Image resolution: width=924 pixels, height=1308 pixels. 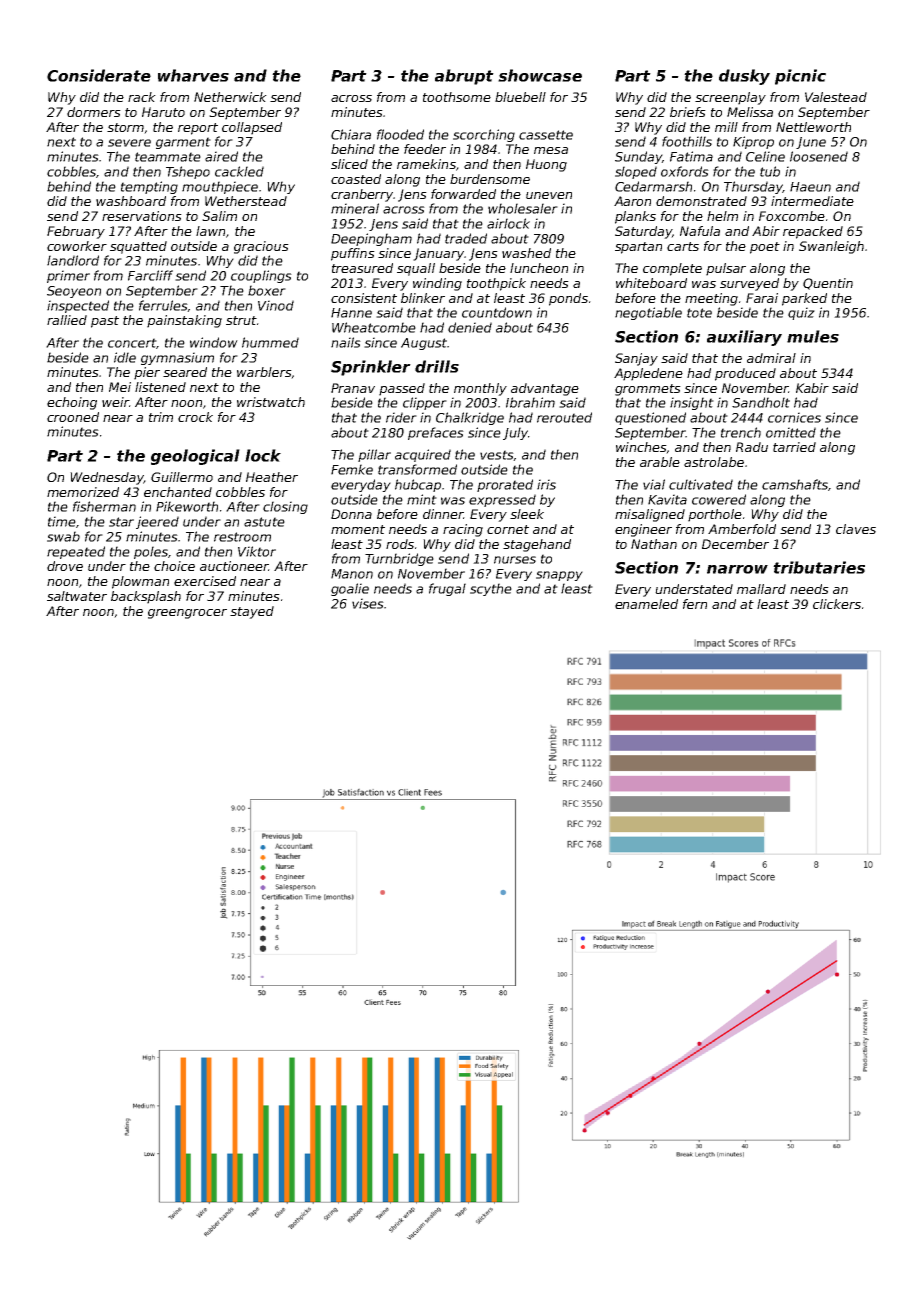 I want to click on Chiara, so click(x=351, y=134).
